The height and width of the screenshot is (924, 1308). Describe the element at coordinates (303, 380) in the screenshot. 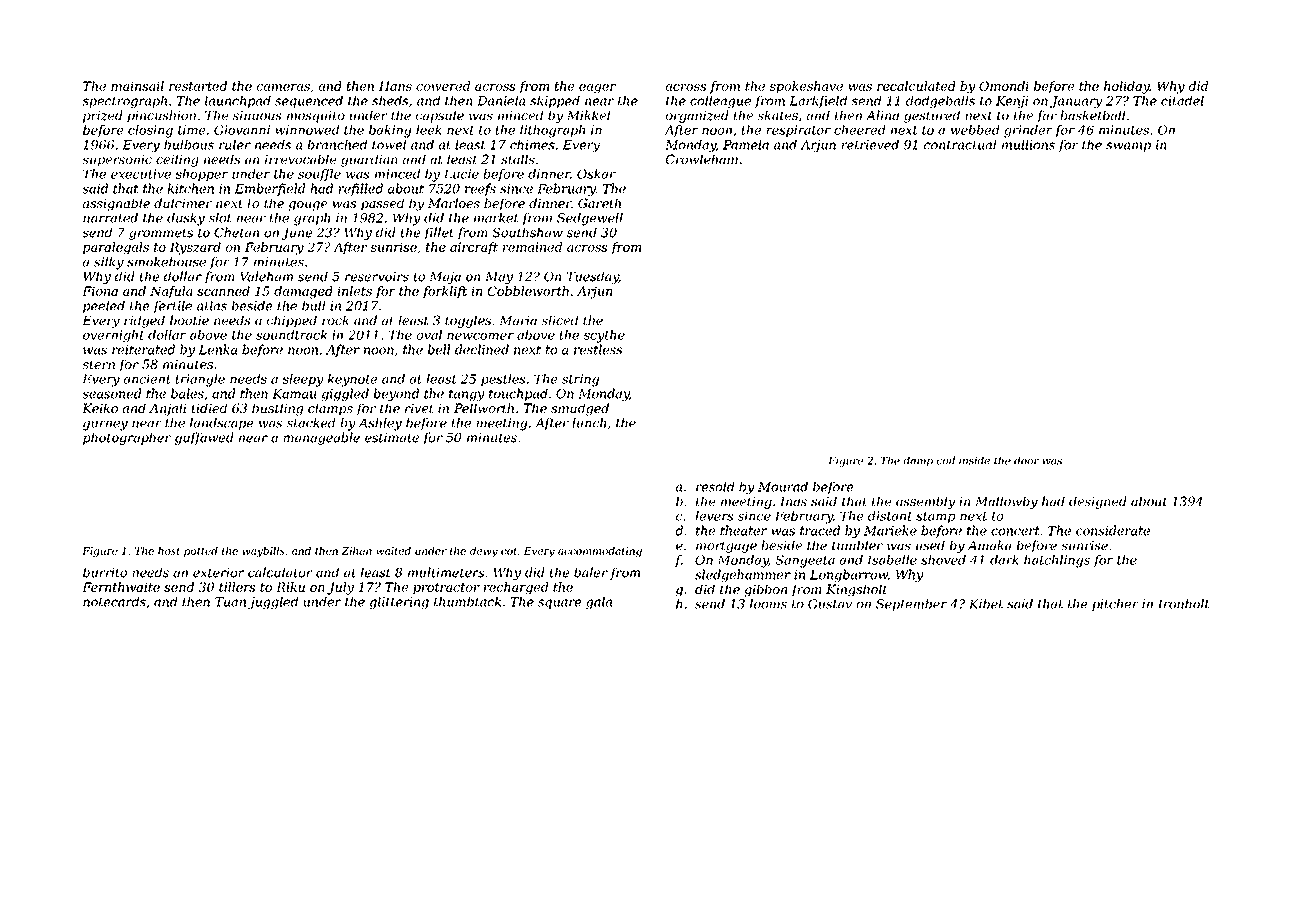

I see `sleepy` at that location.
